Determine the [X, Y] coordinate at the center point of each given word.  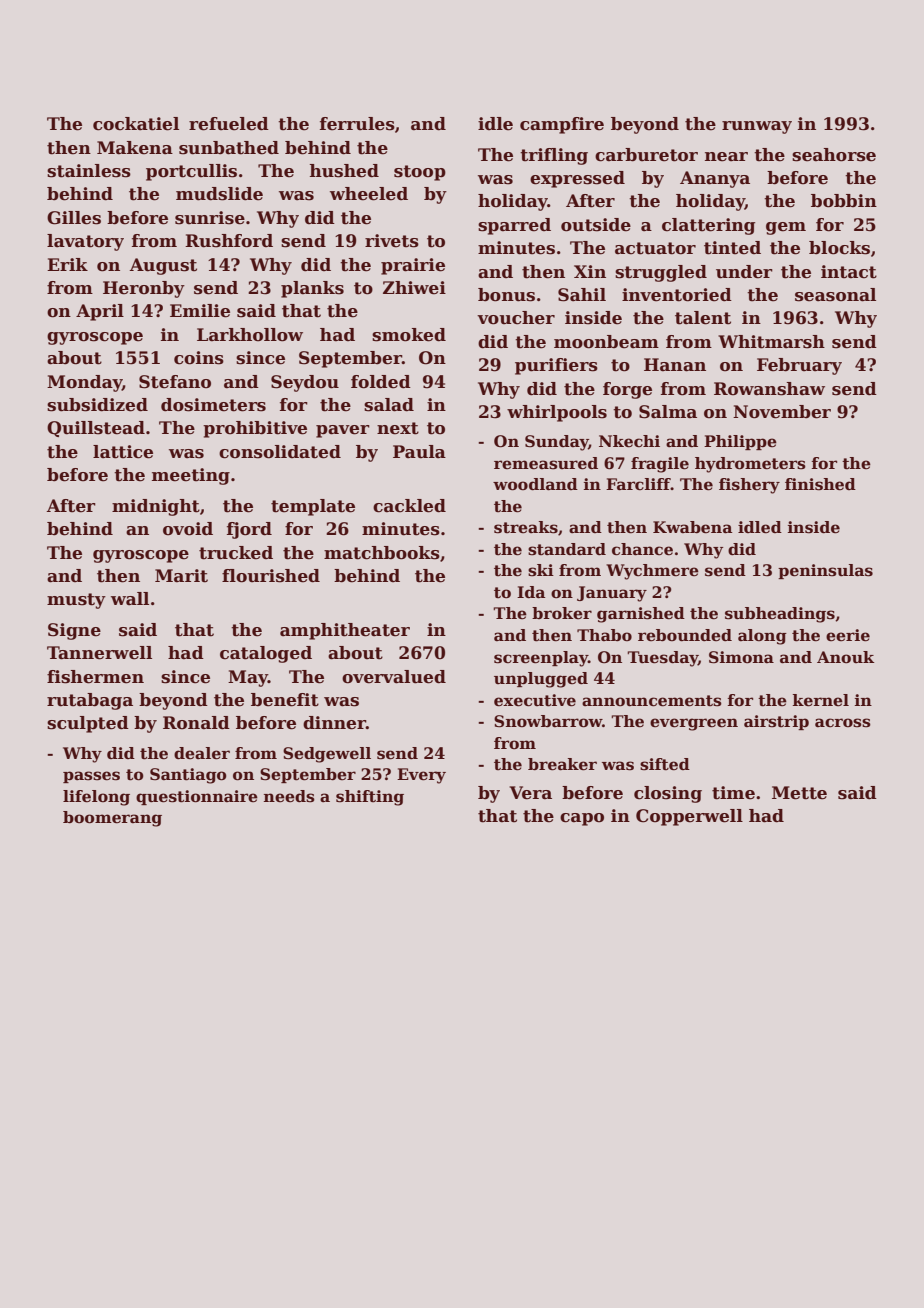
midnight [156, 507]
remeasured [546, 463]
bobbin [844, 201]
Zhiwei [414, 288]
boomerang [112, 819]
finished [820, 484]
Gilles [74, 218]
